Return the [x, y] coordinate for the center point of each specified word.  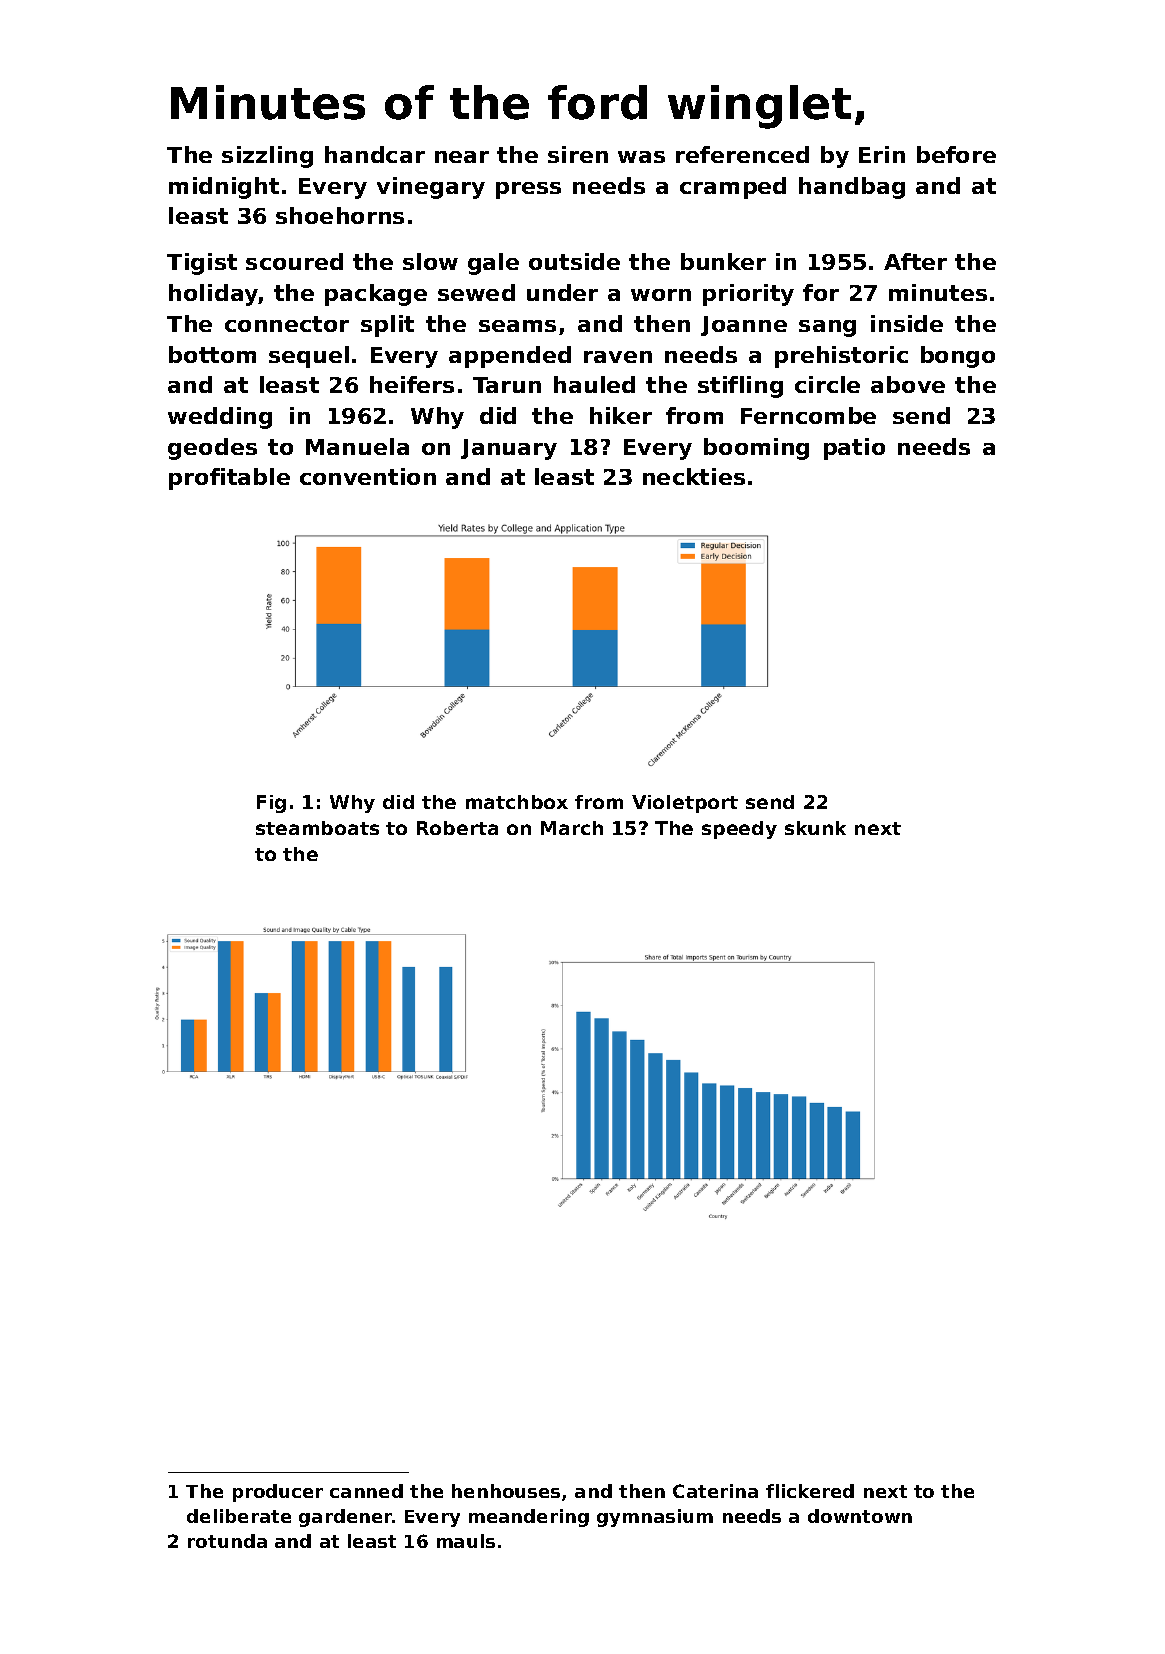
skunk [815, 828]
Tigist [202, 264]
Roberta [457, 828]
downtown [860, 1516]
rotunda [227, 1541]
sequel [309, 357]
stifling [740, 387]
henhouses [506, 1491]
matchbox [517, 802]
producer [278, 1493]
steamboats [317, 828]
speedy [739, 830]
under [562, 292]
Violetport [685, 804]
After [915, 261]
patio [854, 449]
